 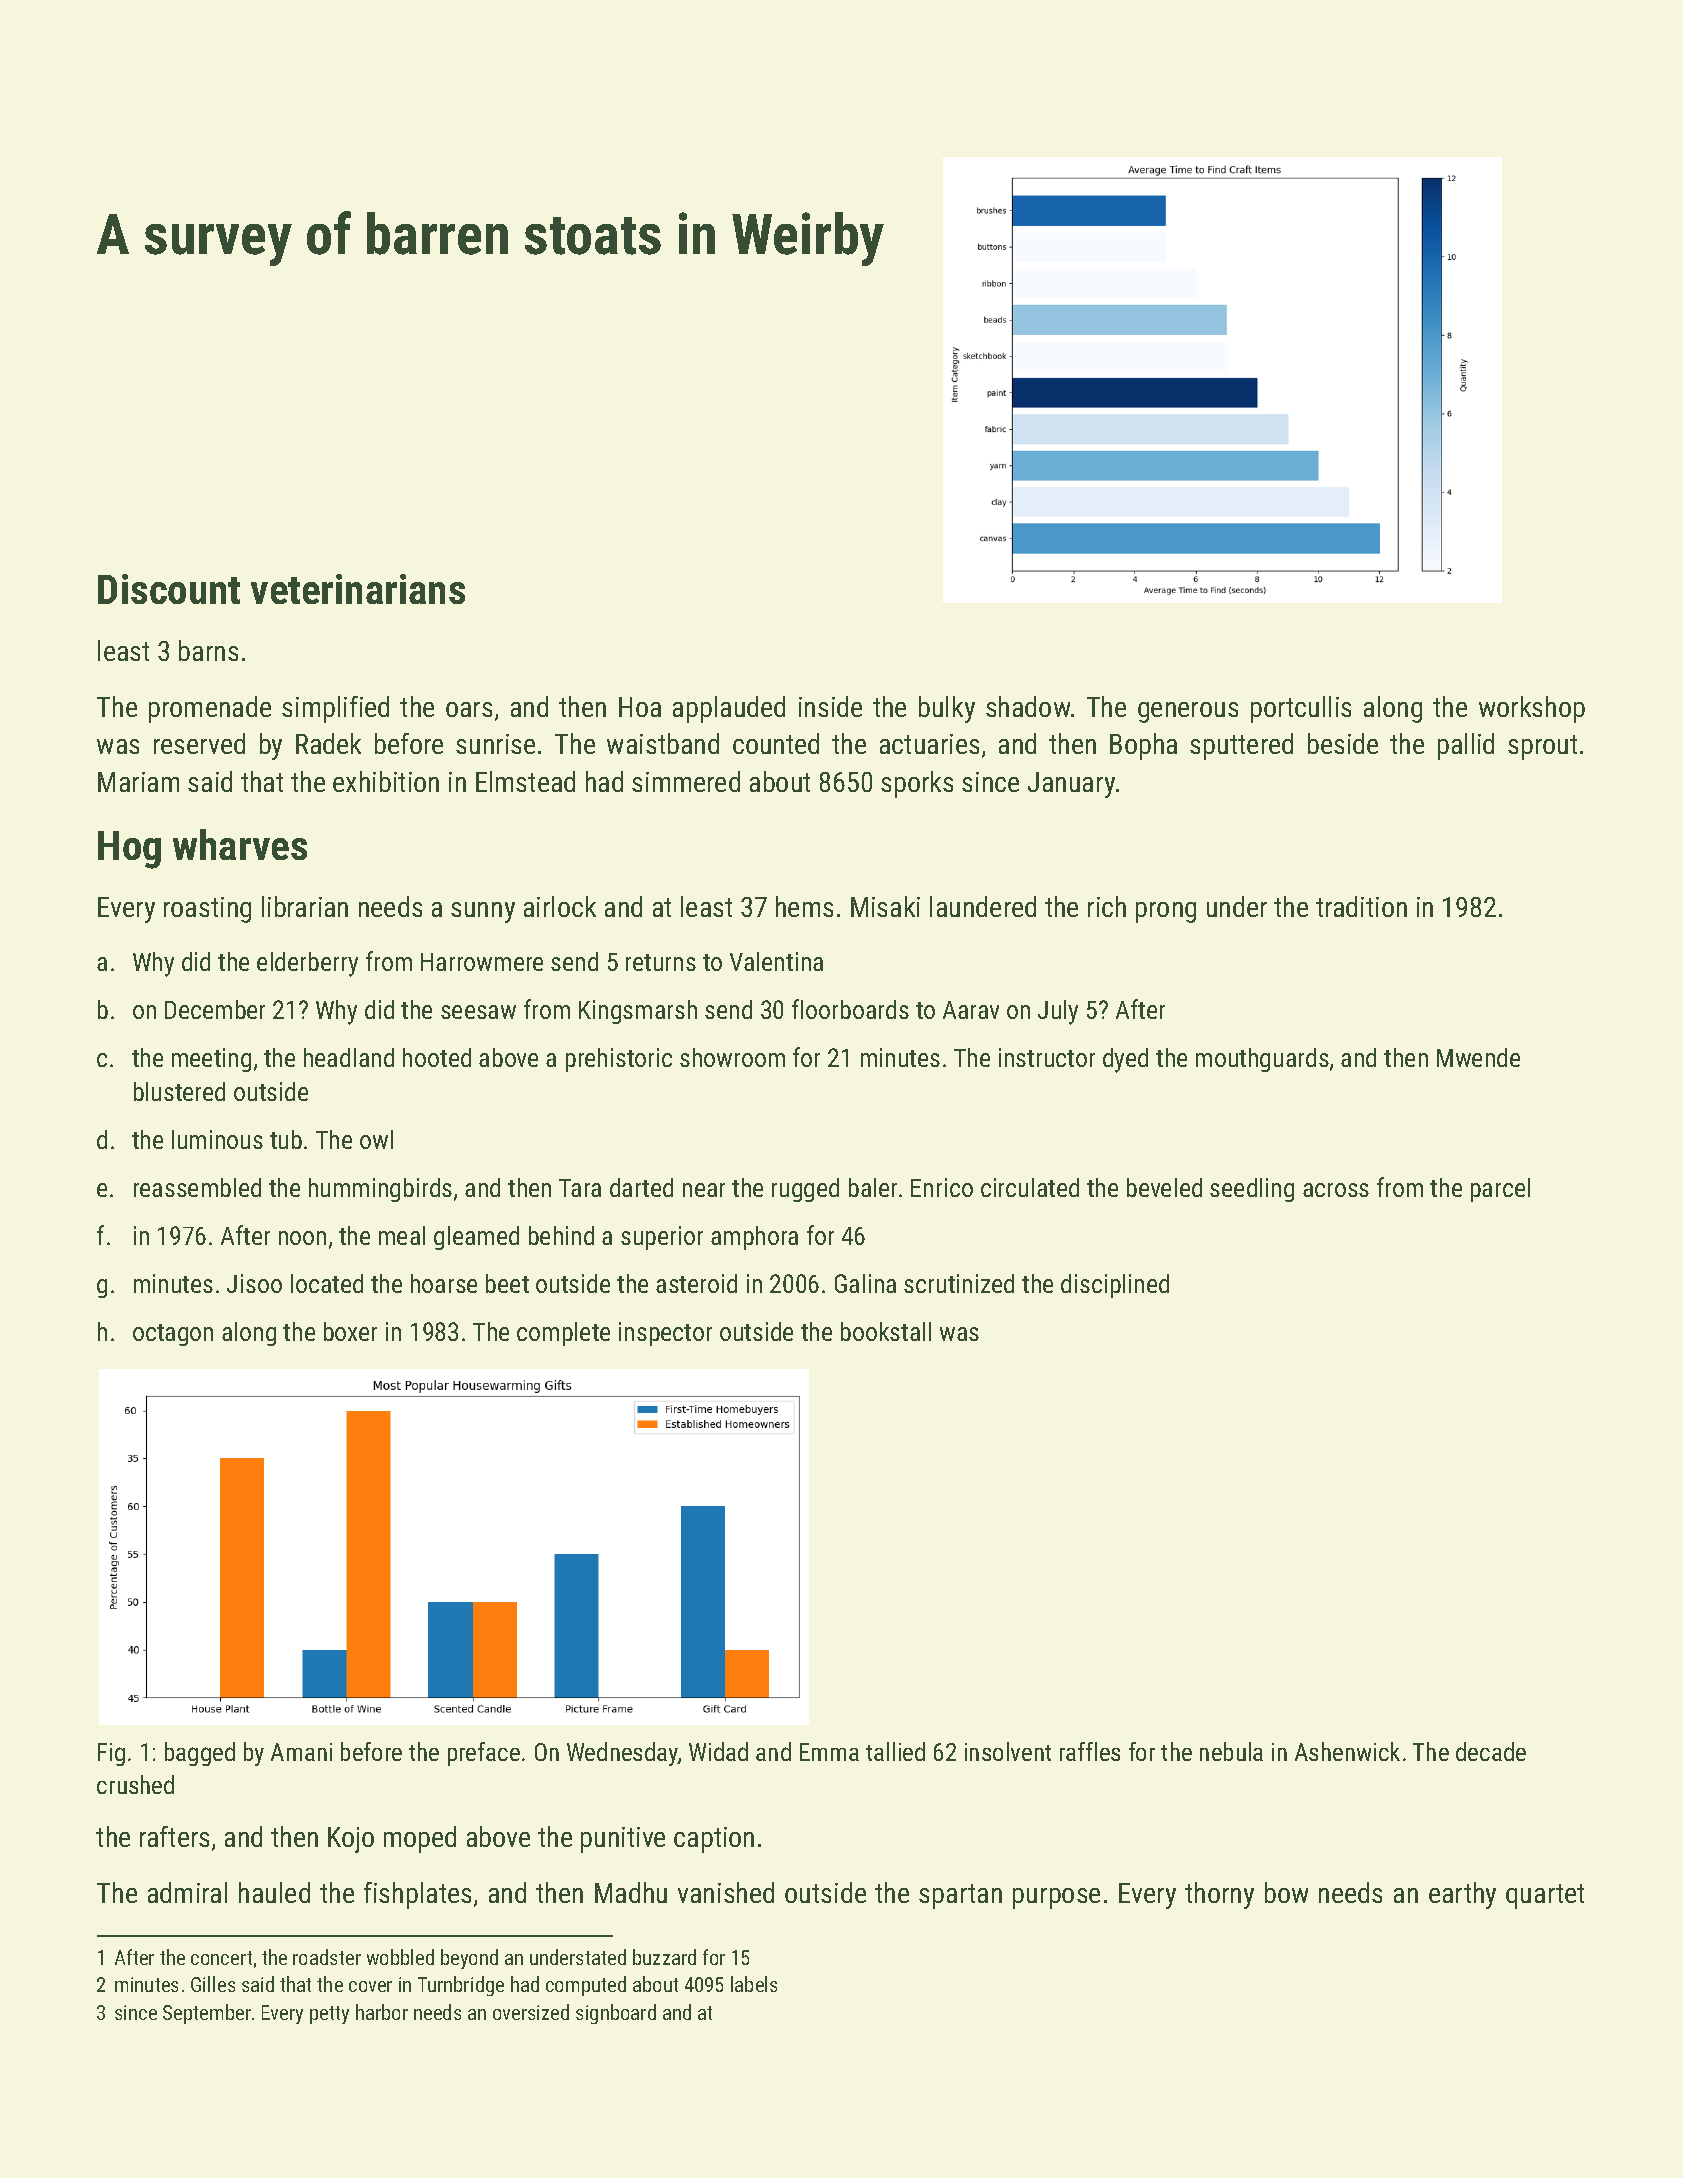 I want to click on counted, so click(x=776, y=743).
